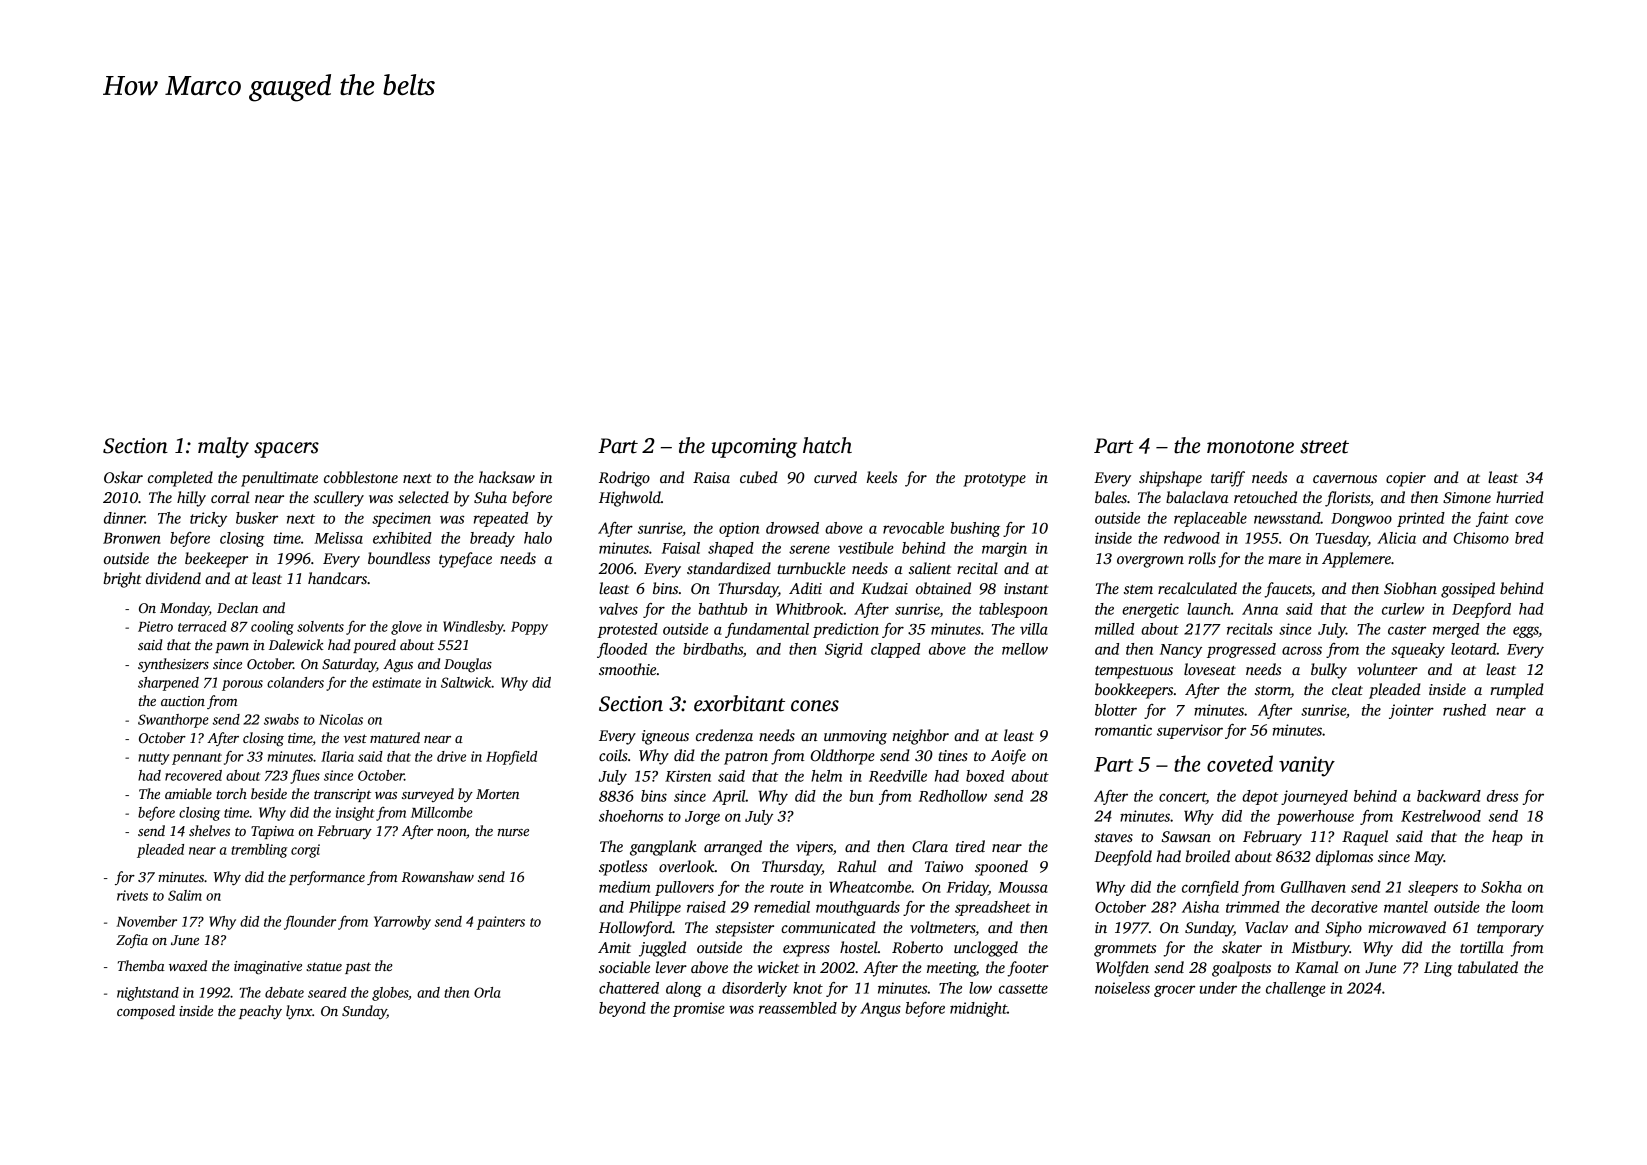  Describe the element at coordinates (1510, 930) in the screenshot. I see `temporary` at that location.
